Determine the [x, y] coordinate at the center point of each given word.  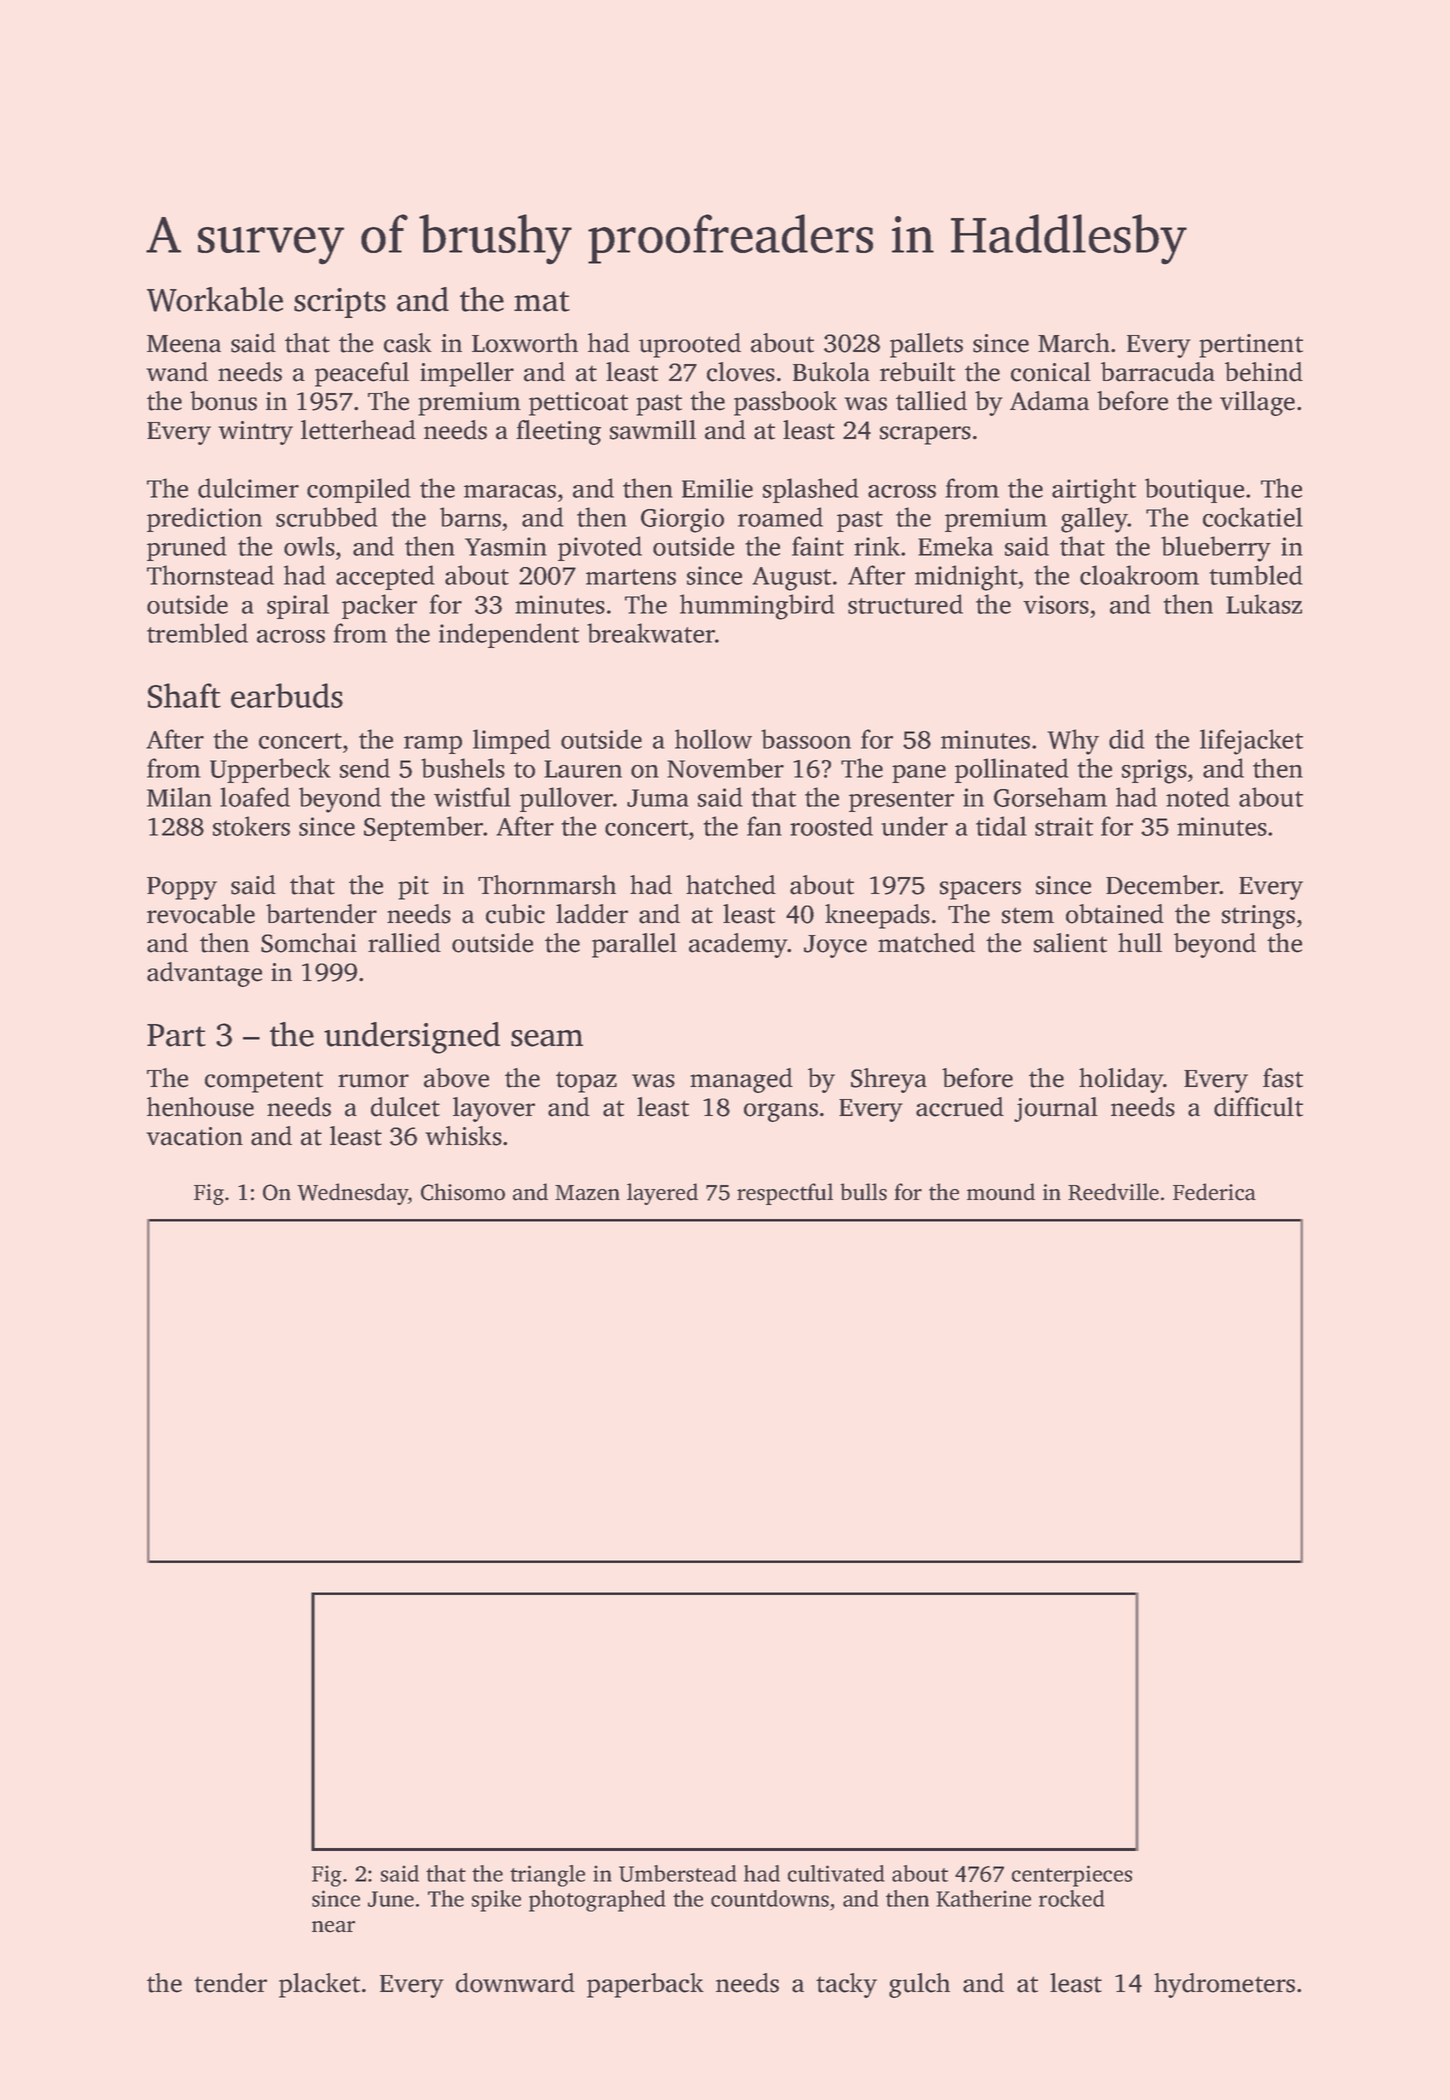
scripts [340, 303]
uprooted [690, 345]
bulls [863, 1192]
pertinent [1251, 346]
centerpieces [1072, 1876]
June [391, 1899]
